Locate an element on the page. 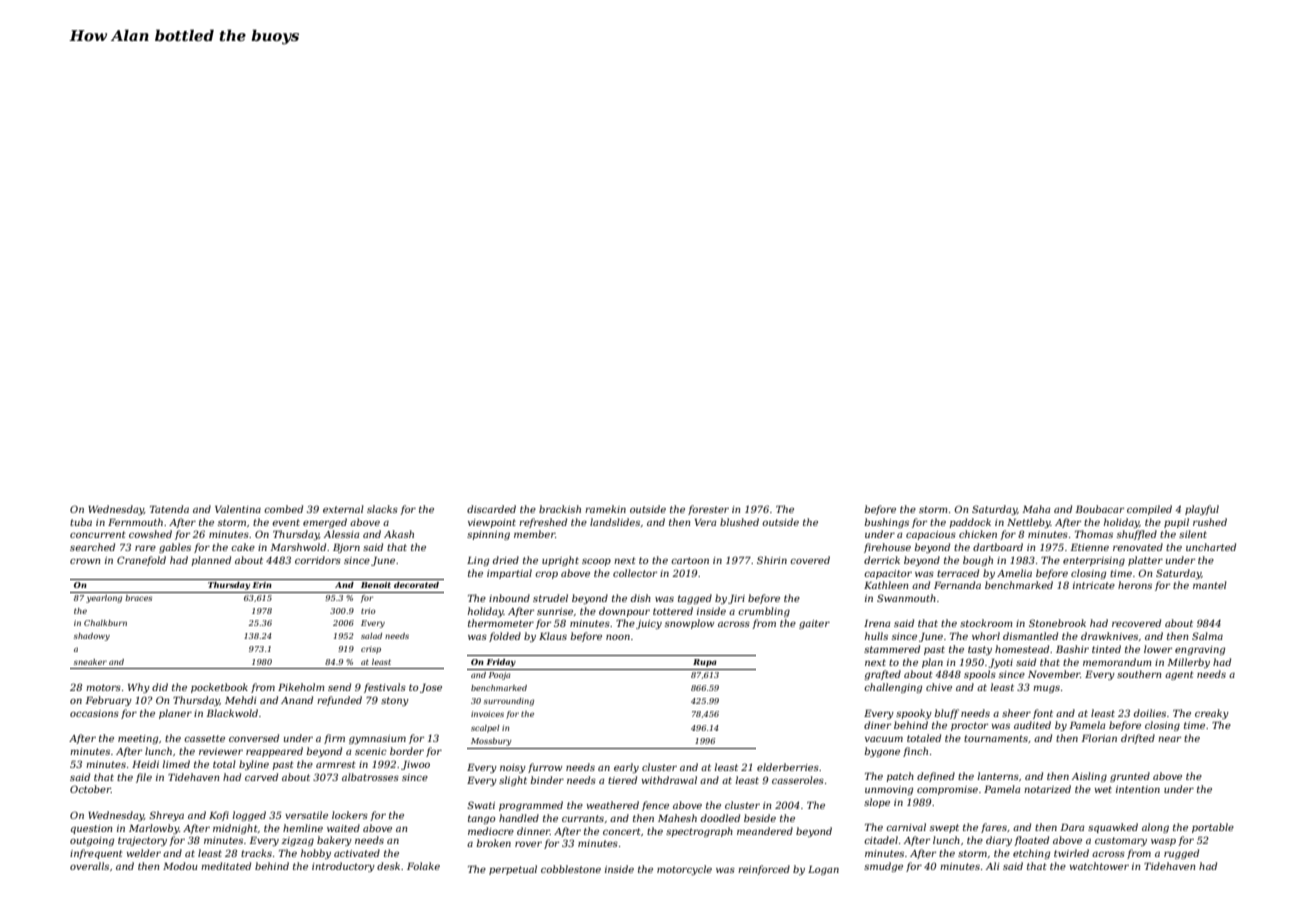 The height and width of the image is (924, 1308). Logan is located at coordinates (823, 870).
